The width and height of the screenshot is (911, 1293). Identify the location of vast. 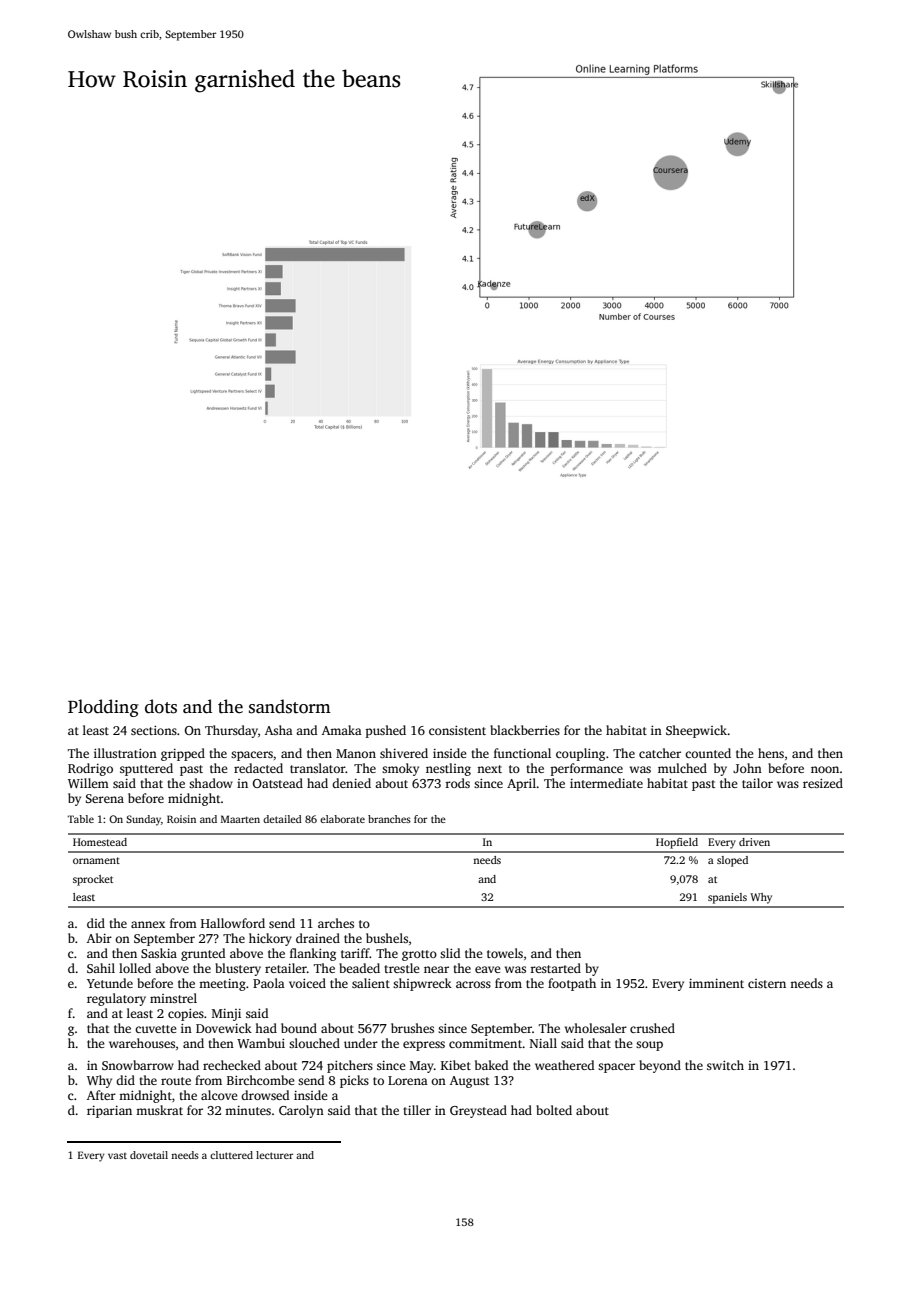
(117, 1156).
